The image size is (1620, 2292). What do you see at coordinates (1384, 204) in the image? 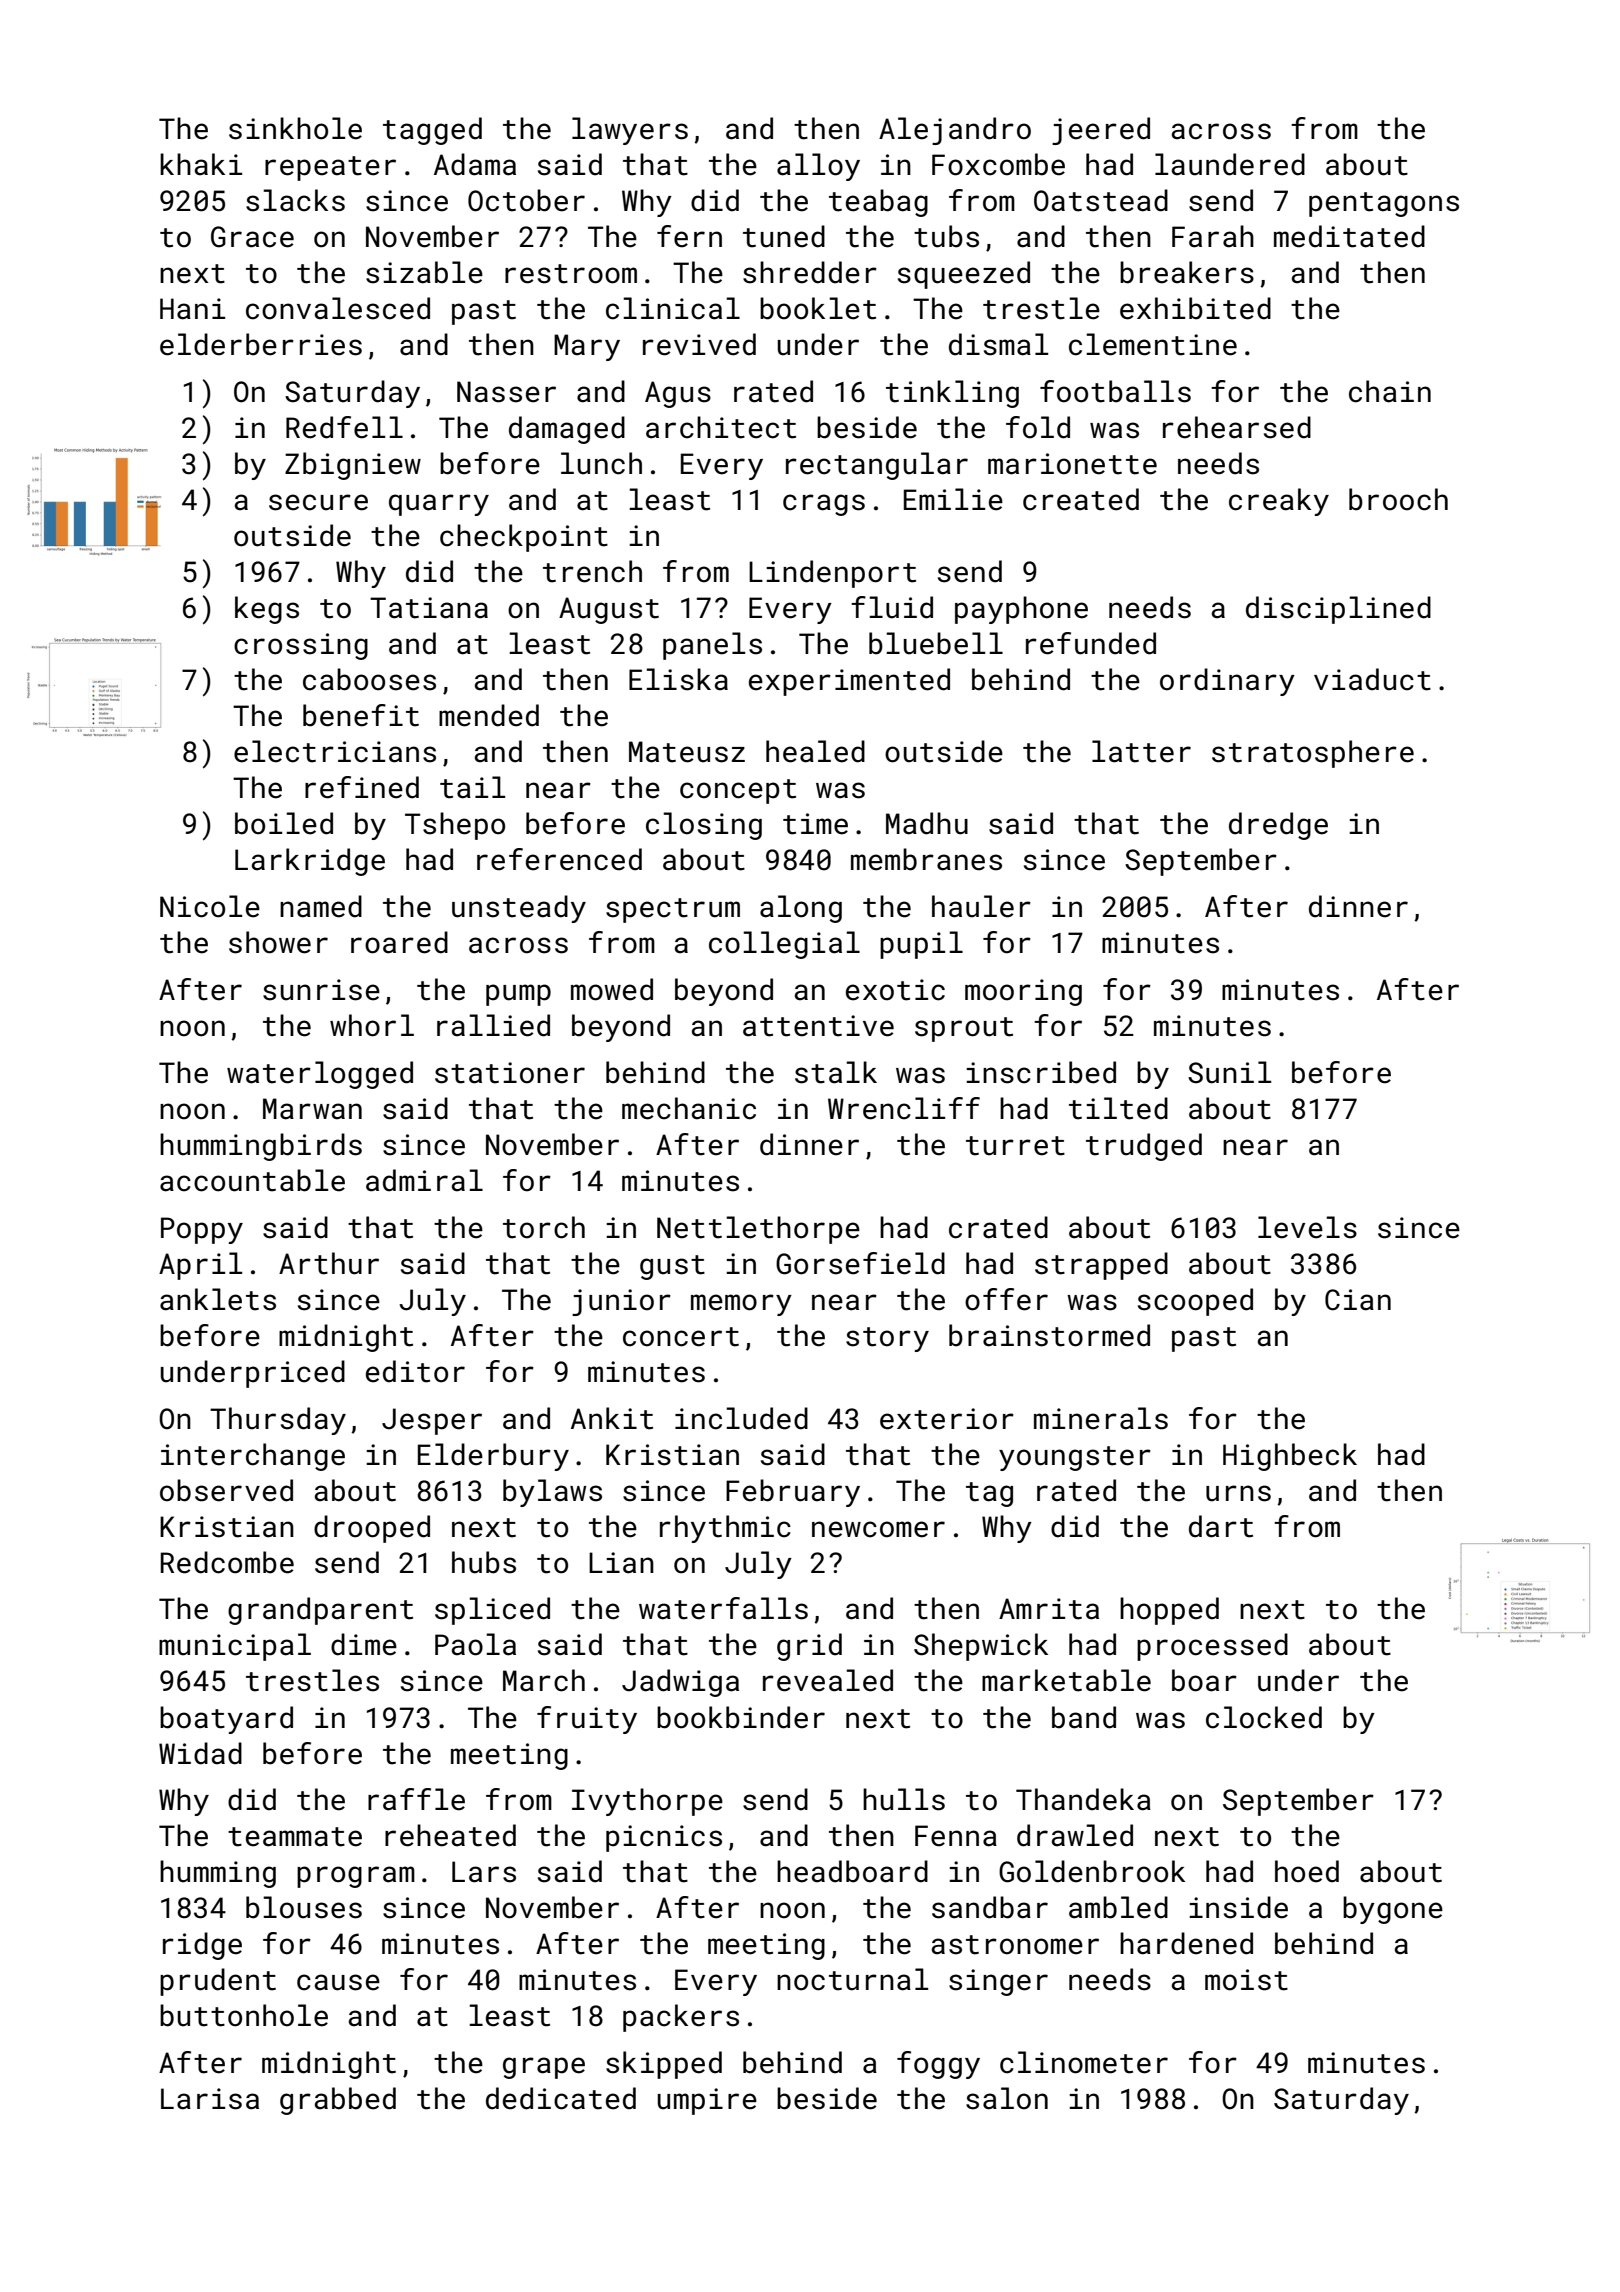
I see `pentagons` at bounding box center [1384, 204].
